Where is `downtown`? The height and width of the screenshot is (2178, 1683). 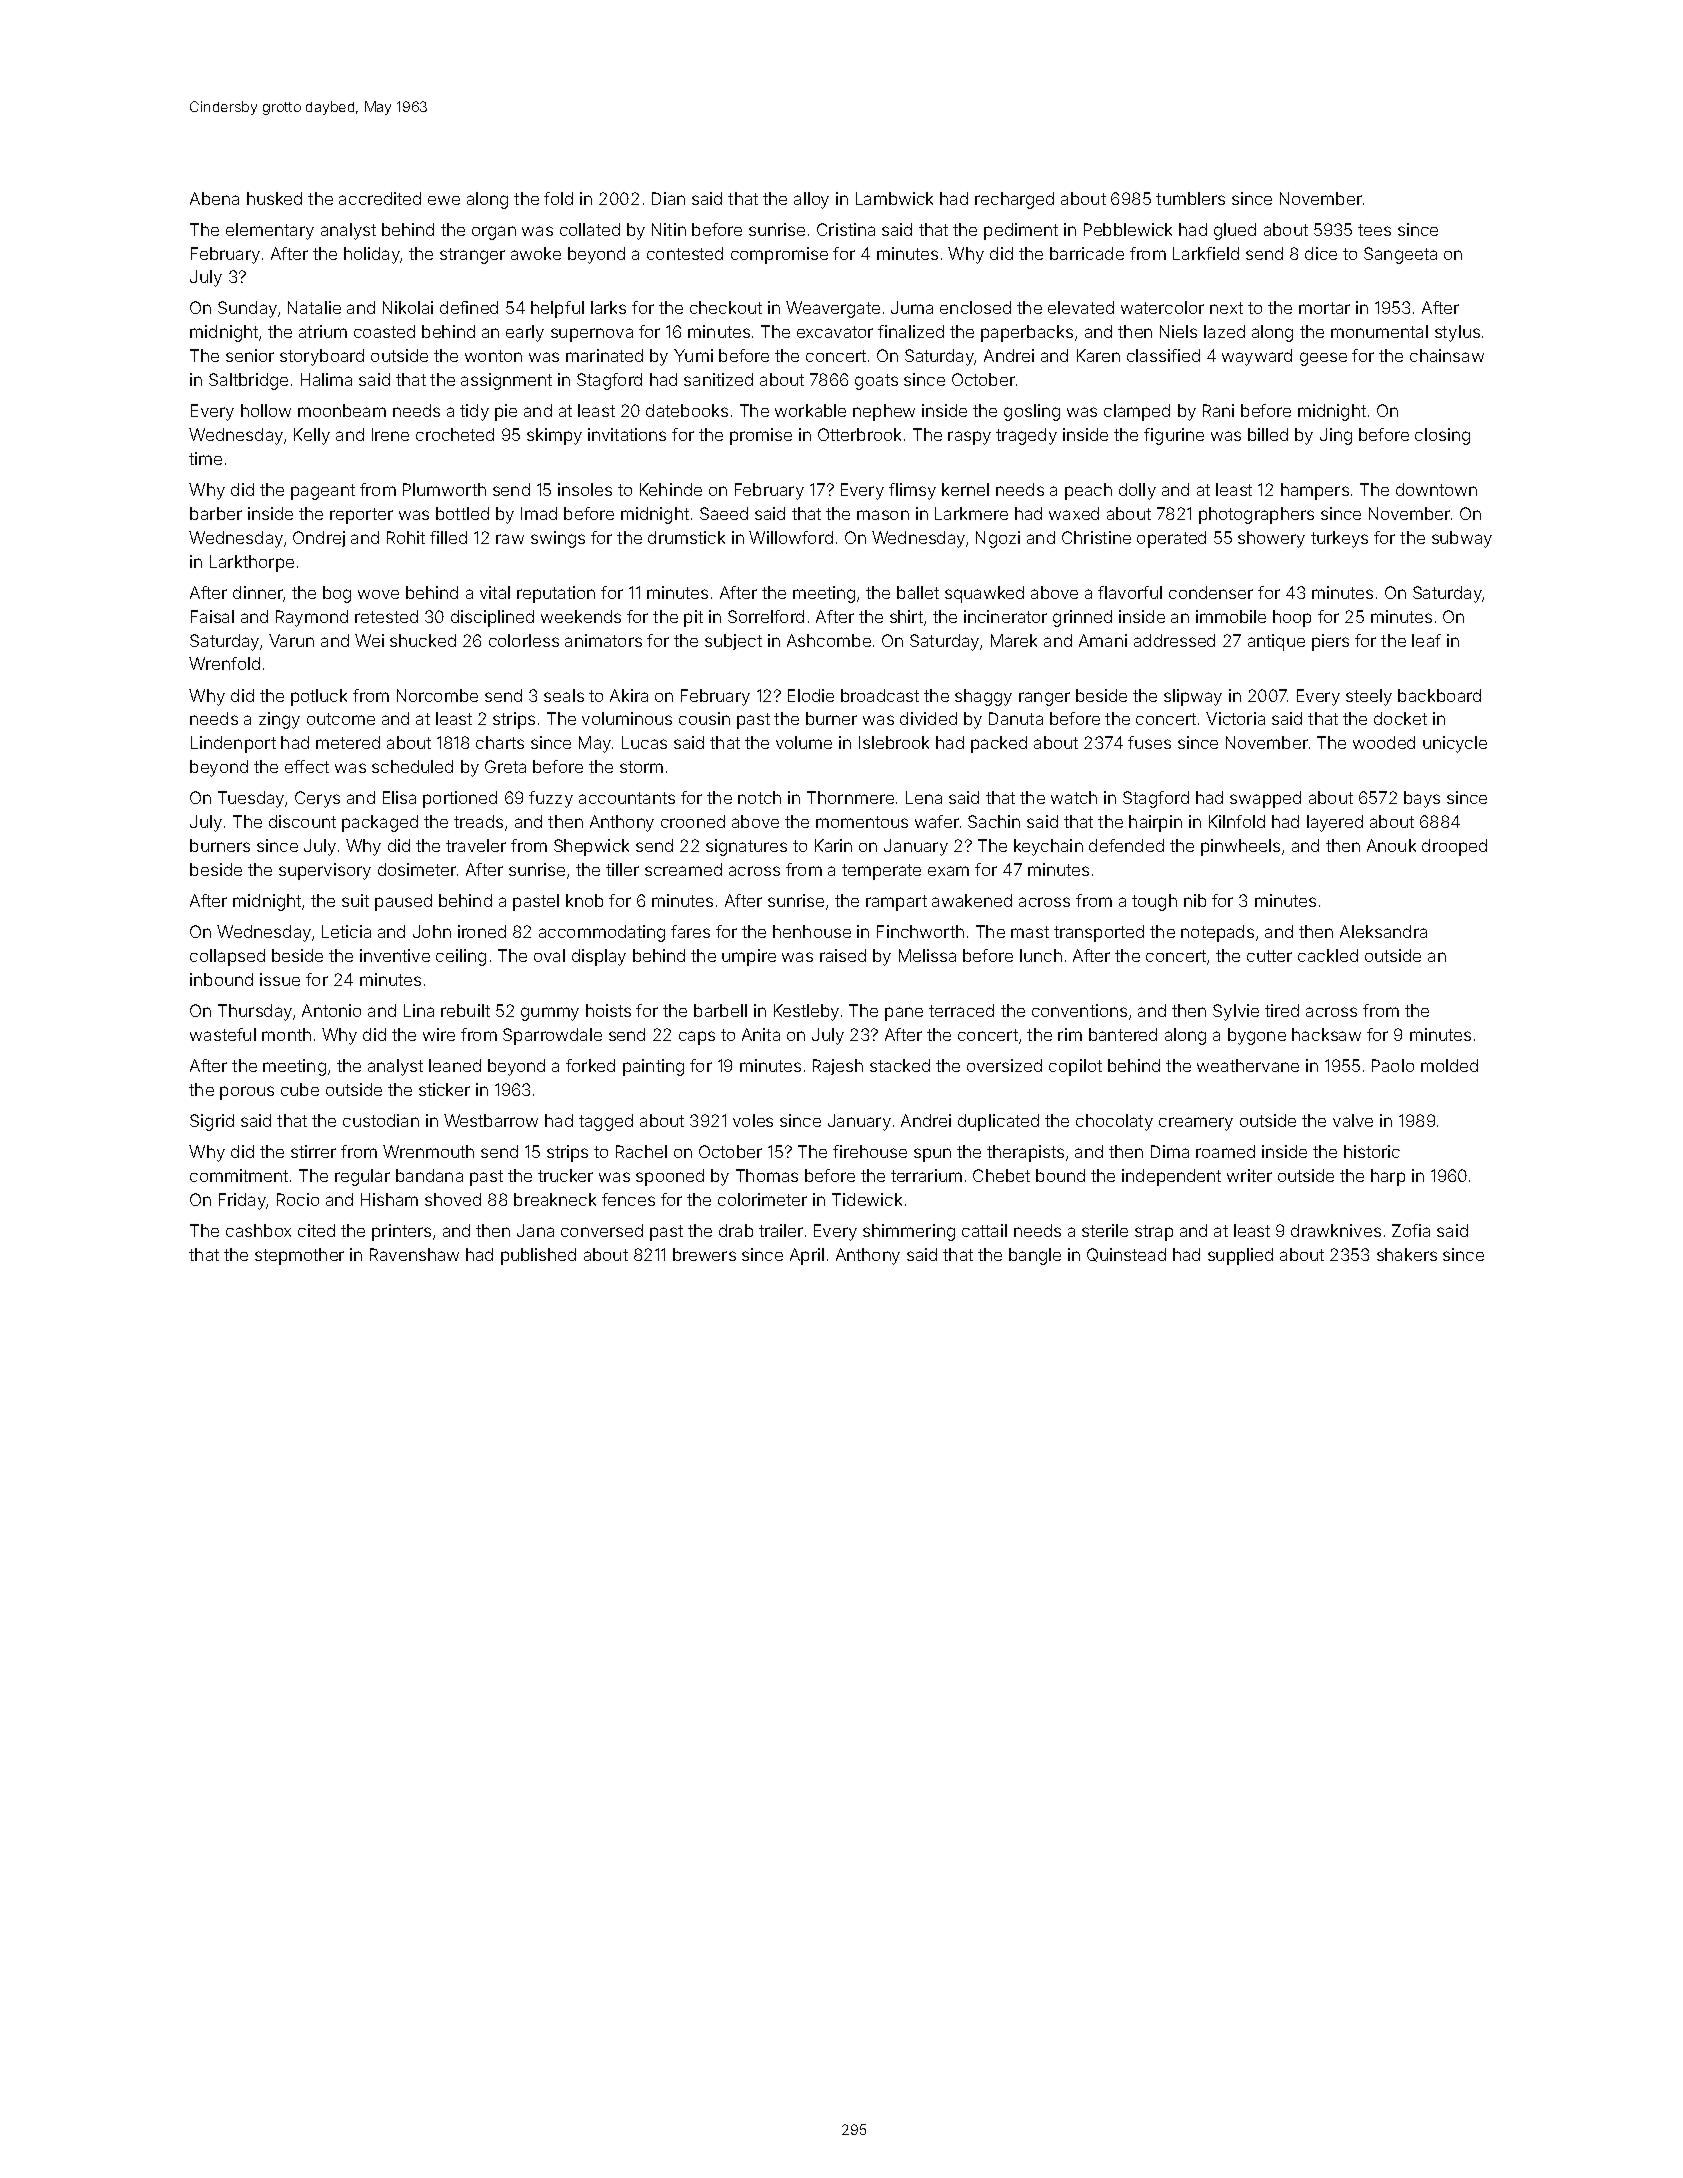
downtown is located at coordinates (1436, 489).
